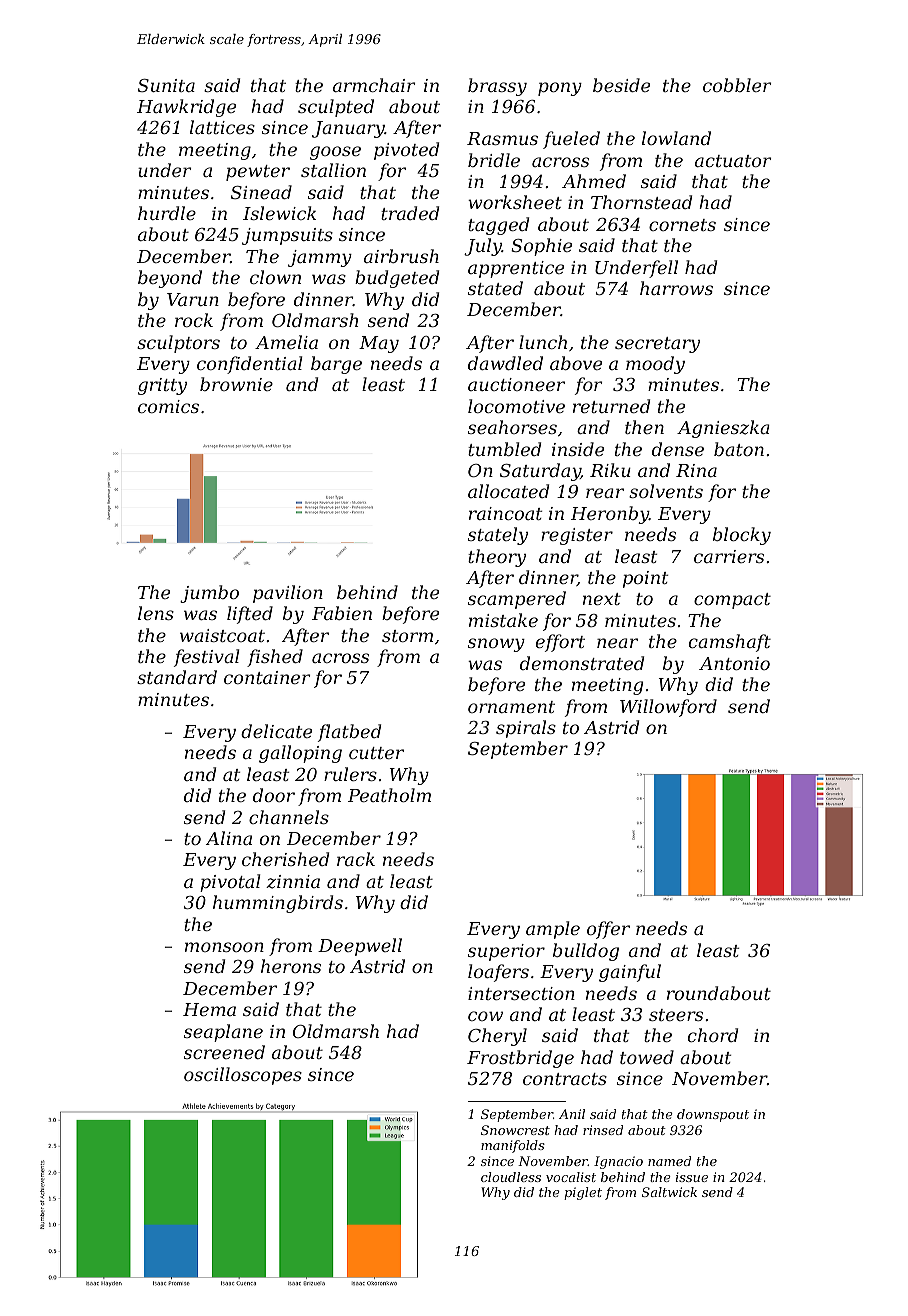  What do you see at coordinates (166, 85) in the screenshot?
I see `Sunita` at bounding box center [166, 85].
